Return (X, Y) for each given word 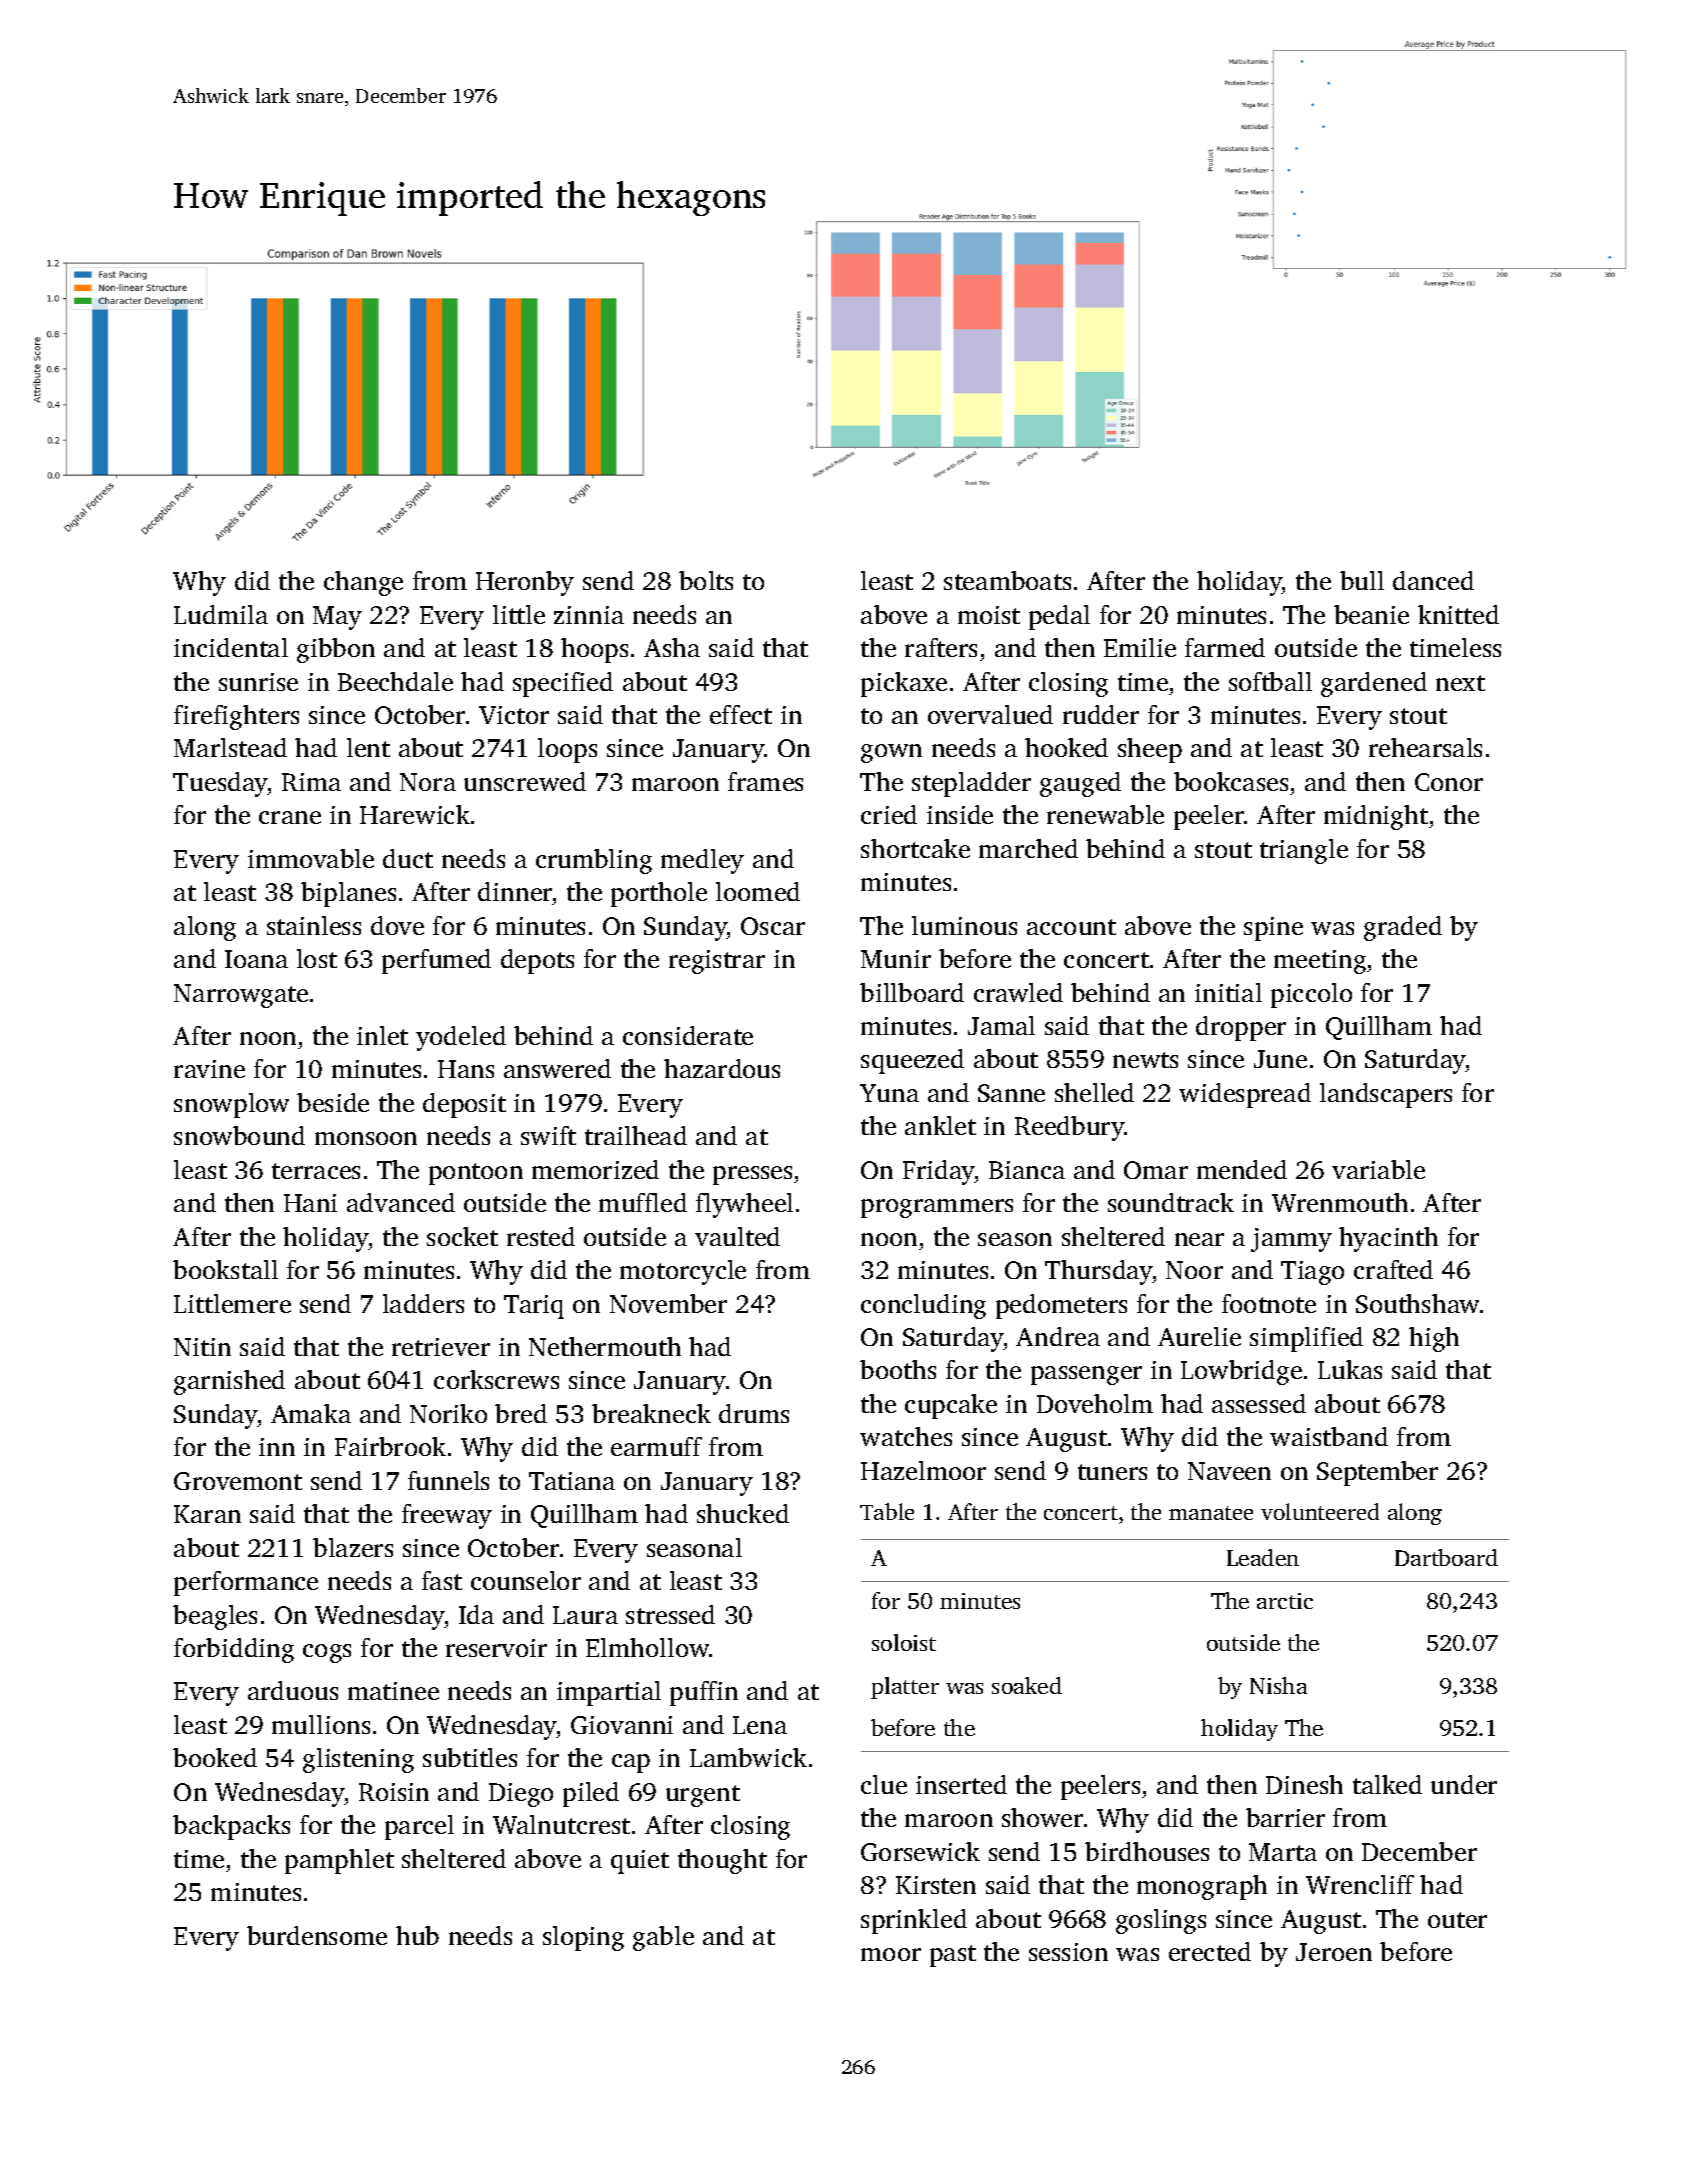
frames (765, 781)
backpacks (231, 1827)
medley (702, 861)
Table (887, 1511)
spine (1273, 929)
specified (563, 684)
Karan (207, 1514)
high (1434, 1339)
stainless (314, 925)
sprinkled (914, 1921)
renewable (1105, 814)
